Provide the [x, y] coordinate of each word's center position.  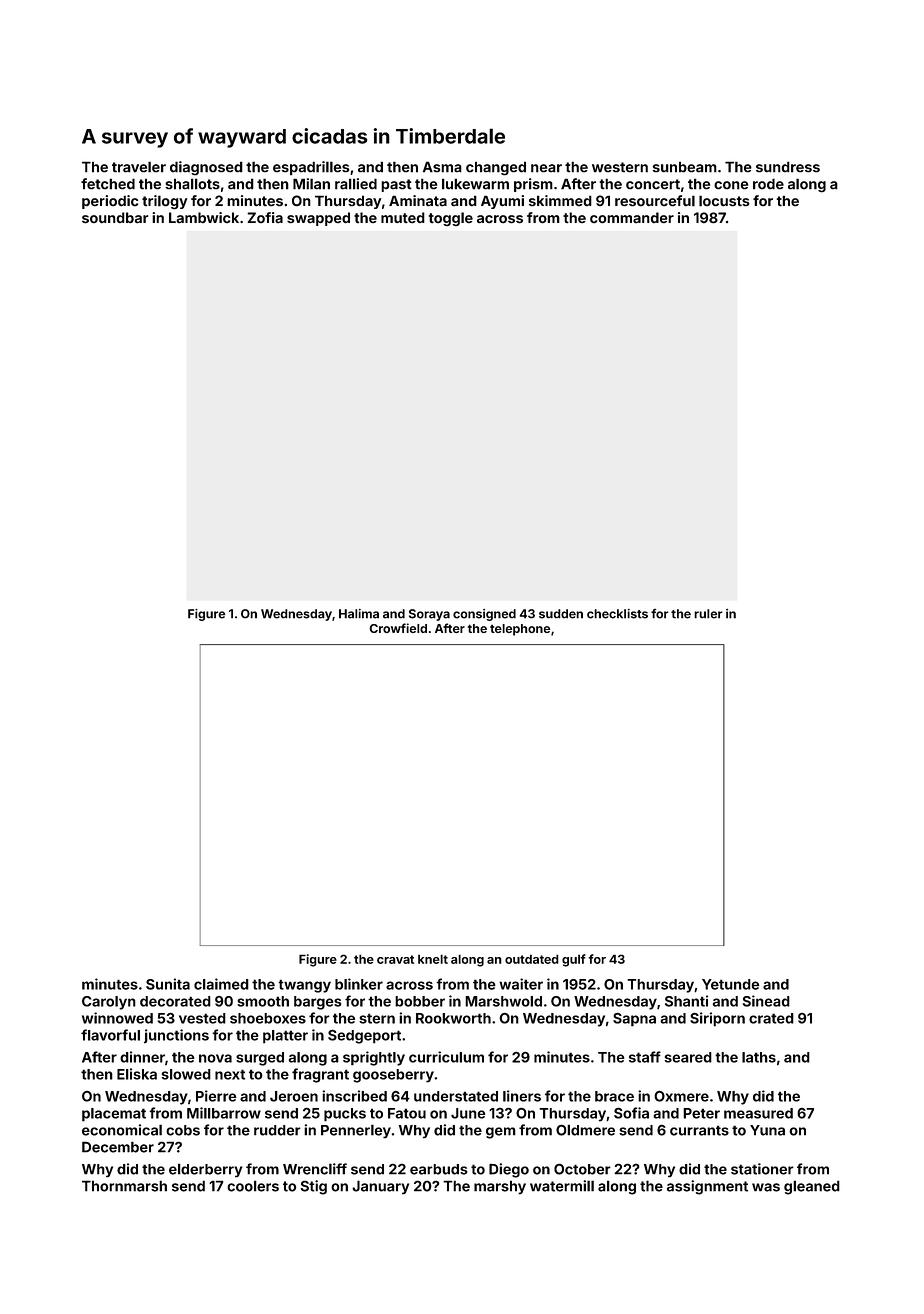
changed [496, 168]
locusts [724, 201]
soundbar [115, 217]
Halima [359, 614]
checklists [617, 614]
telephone [520, 630]
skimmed [560, 200]
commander [632, 217]
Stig [314, 1187]
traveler [139, 167]
